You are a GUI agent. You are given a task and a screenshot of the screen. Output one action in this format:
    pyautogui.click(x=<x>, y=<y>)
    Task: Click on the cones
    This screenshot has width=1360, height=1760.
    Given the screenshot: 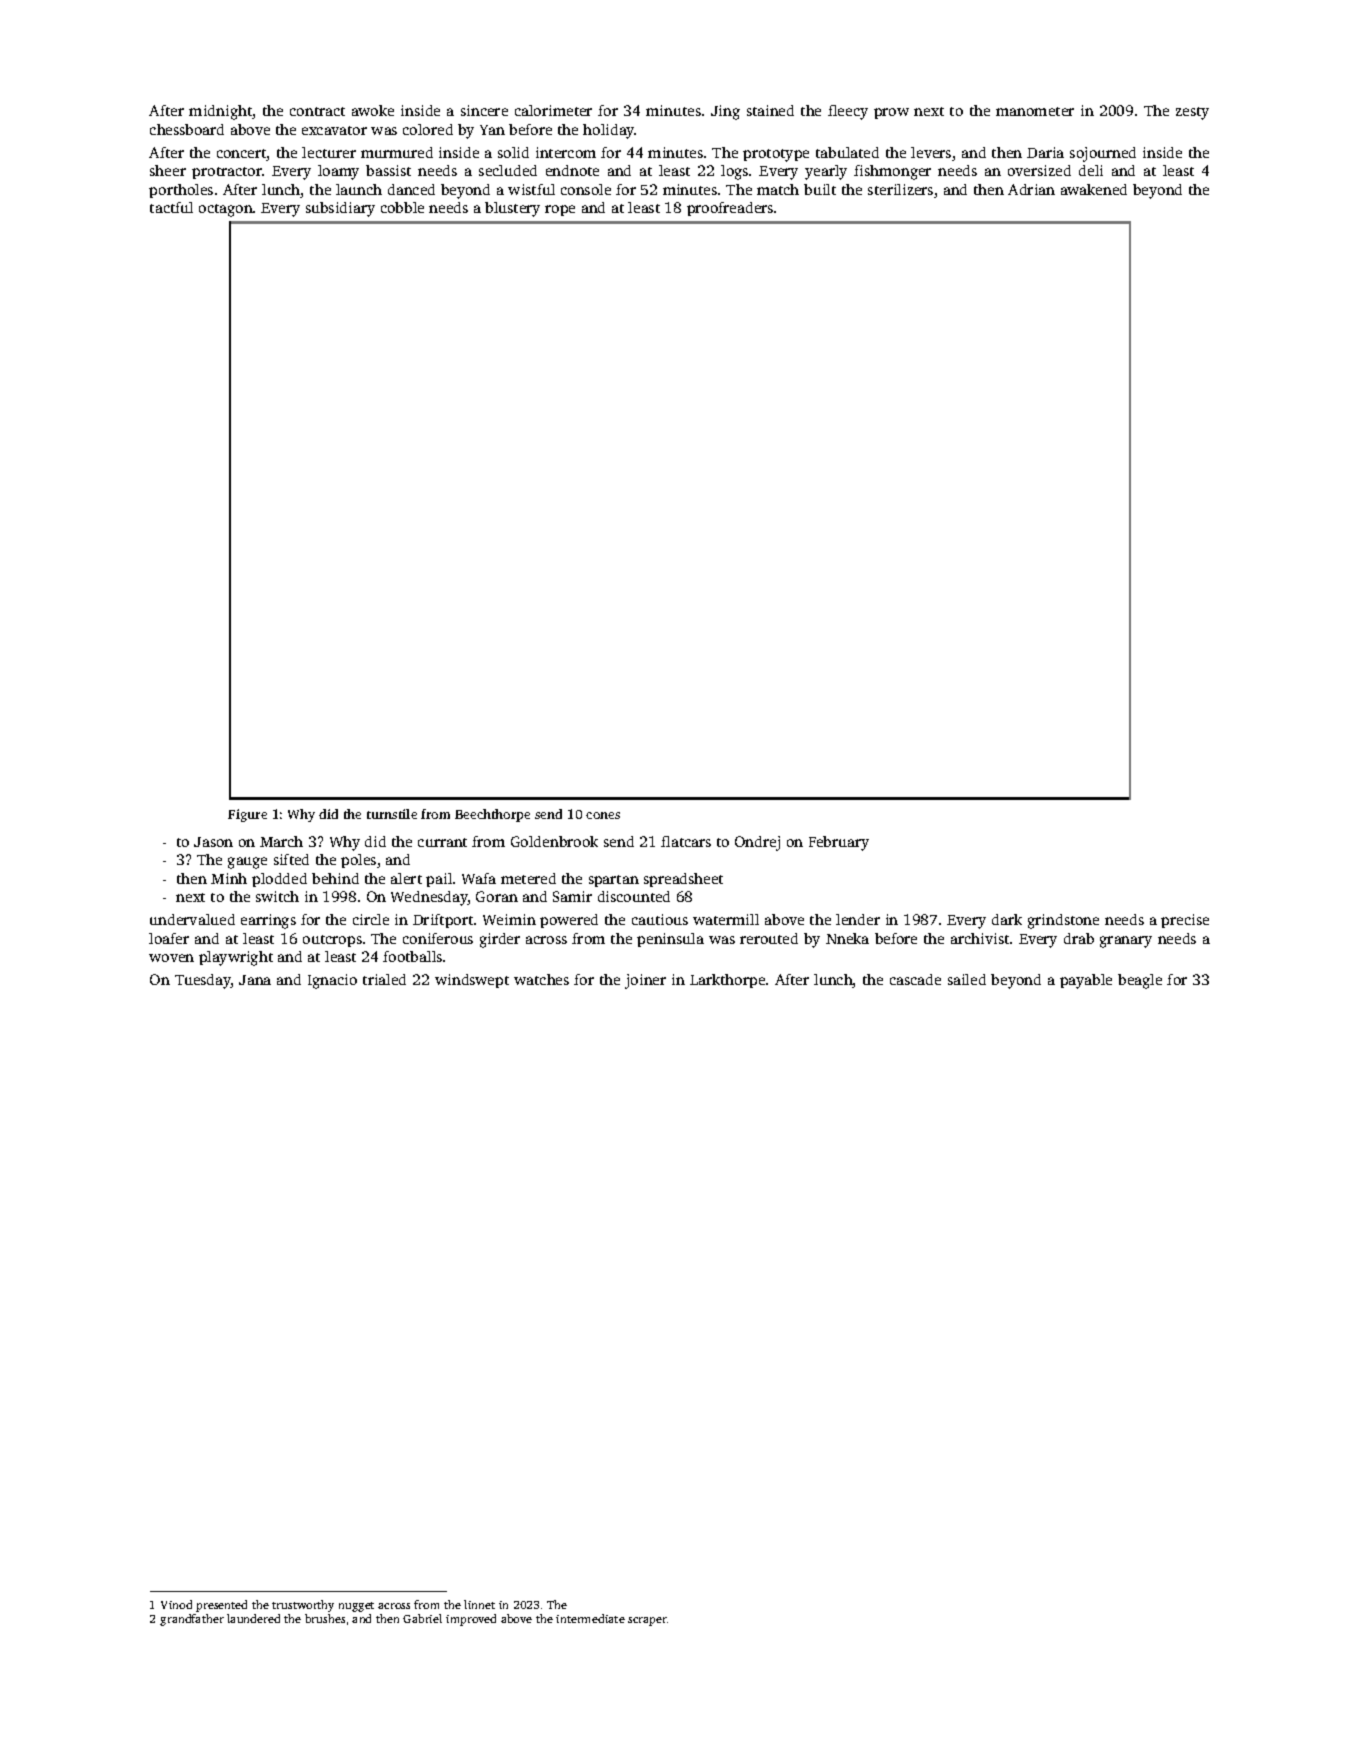 What is the action you would take?
    pyautogui.click(x=603, y=815)
